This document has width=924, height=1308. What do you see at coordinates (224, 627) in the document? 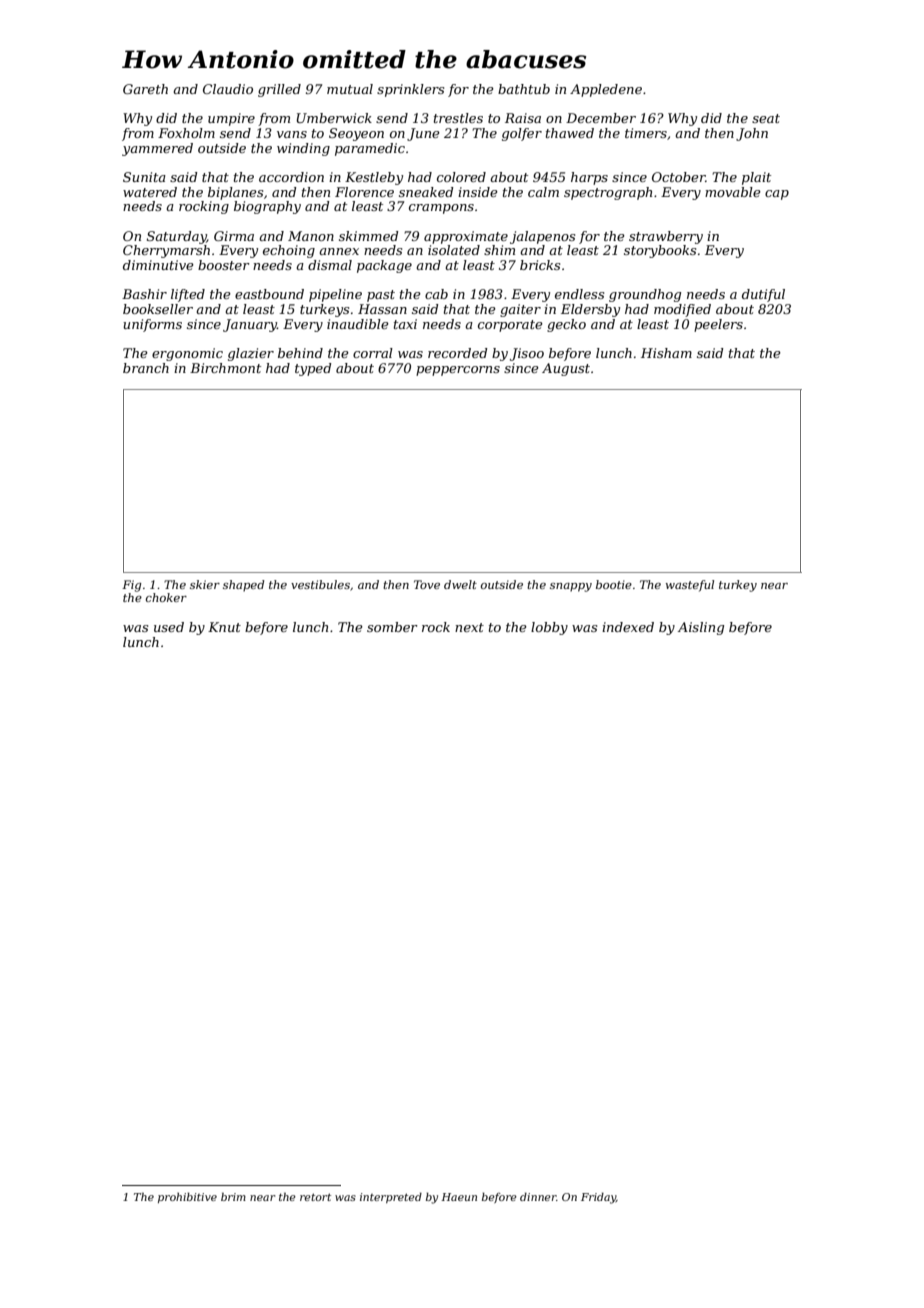
I see `Knut` at bounding box center [224, 627].
